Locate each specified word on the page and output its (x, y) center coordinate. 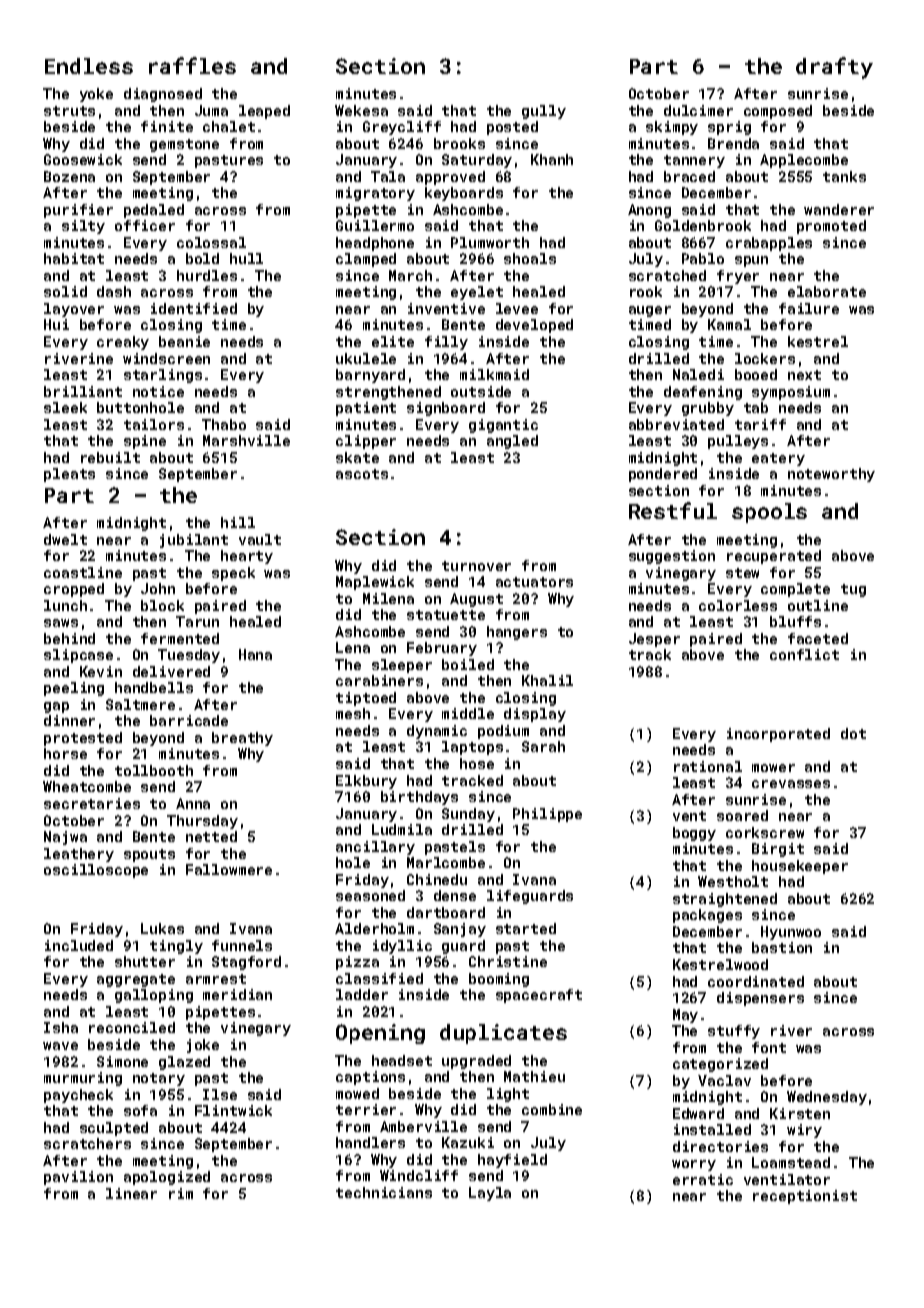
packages (707, 916)
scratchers (87, 1143)
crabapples (769, 244)
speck (233, 574)
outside (481, 391)
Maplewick (375, 583)
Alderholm (374, 928)
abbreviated (676, 424)
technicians (384, 1192)
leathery (79, 855)
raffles (192, 65)
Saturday (477, 161)
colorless (738, 605)
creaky (123, 343)
